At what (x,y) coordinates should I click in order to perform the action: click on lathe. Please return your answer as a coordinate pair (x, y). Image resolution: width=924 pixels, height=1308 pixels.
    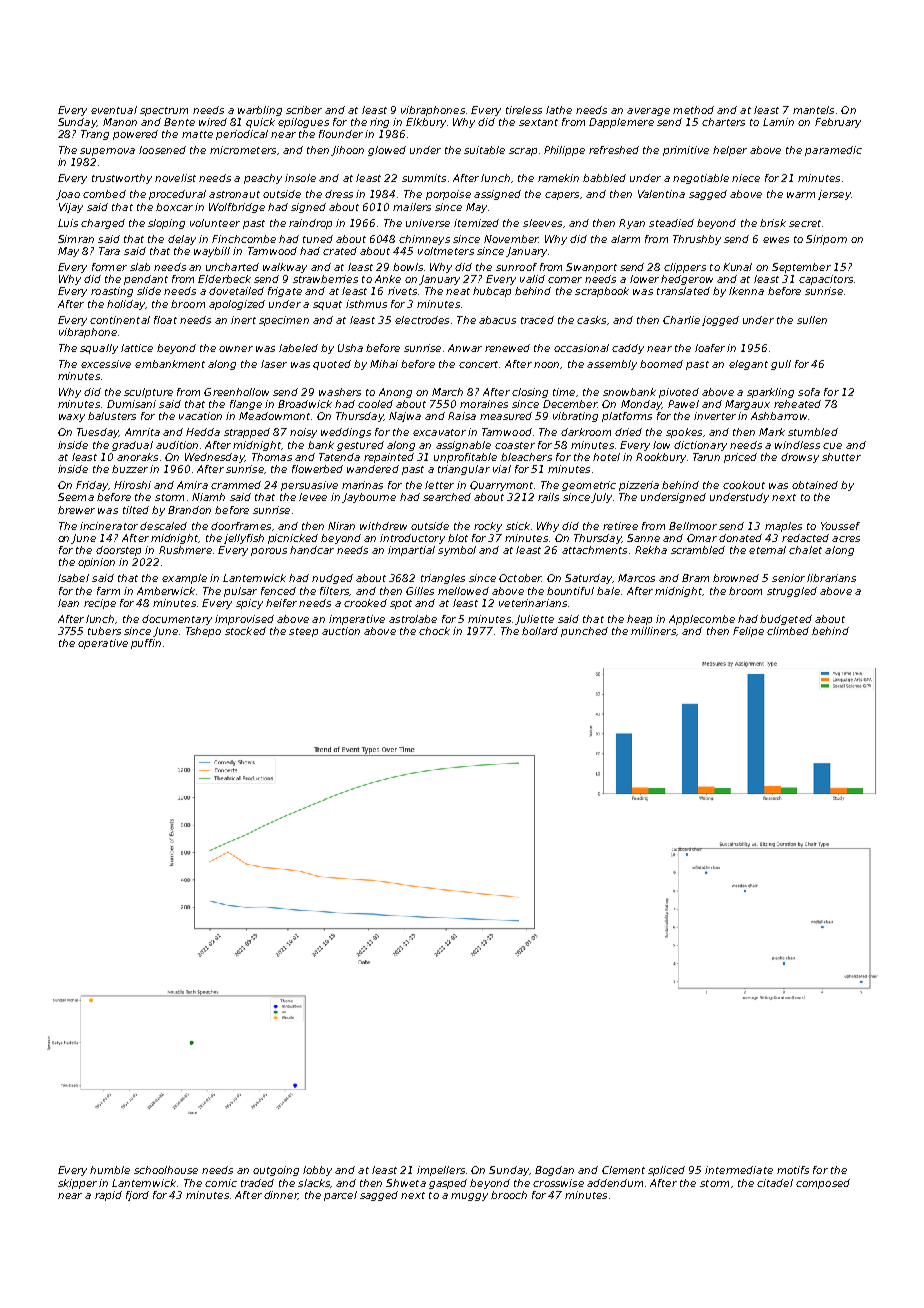
    Looking at the image, I should click on (559, 110).
